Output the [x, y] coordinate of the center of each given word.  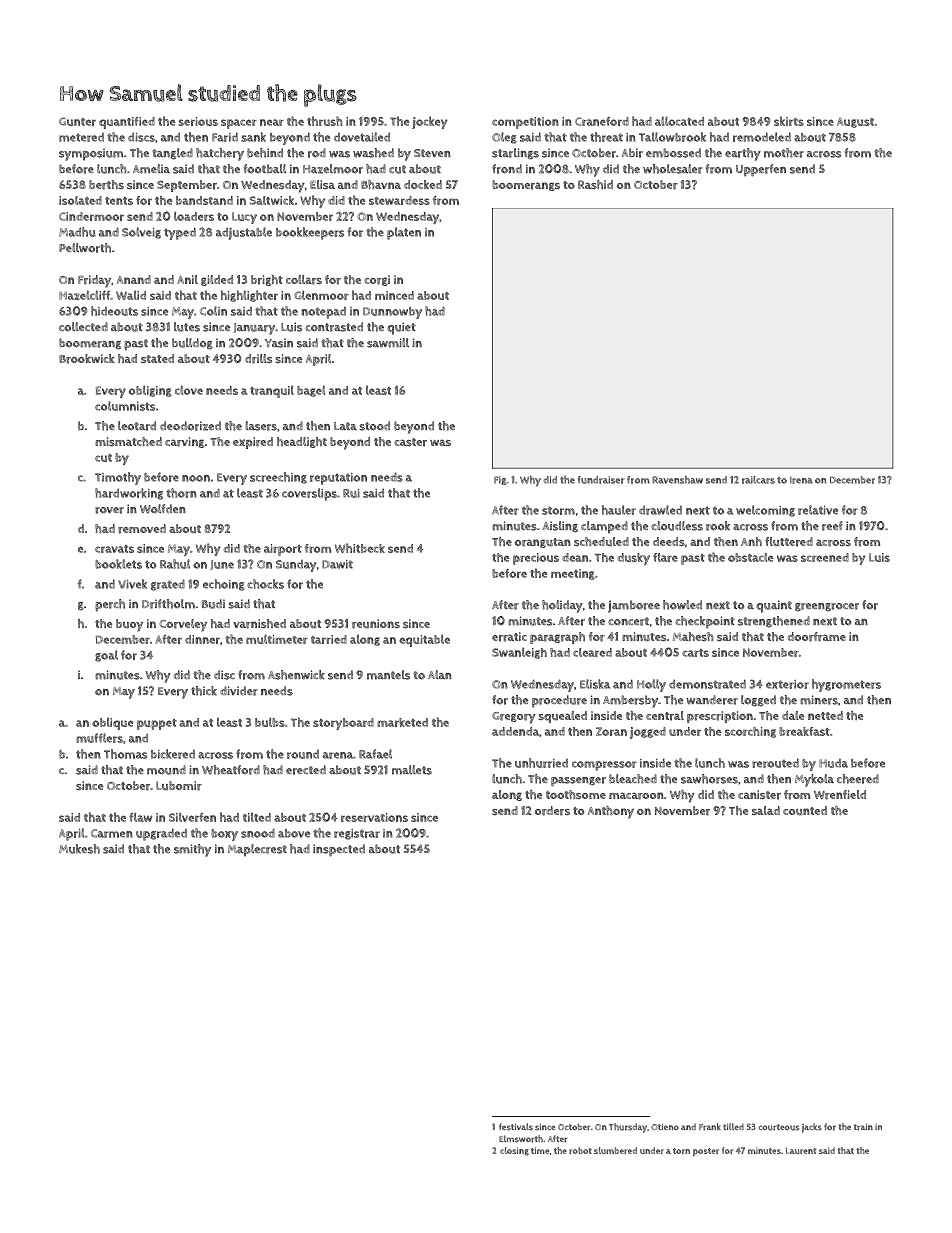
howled [682, 605]
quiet [401, 328]
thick [204, 691]
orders [552, 811]
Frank [710, 1127]
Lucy [244, 218]
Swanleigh [519, 653]
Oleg [504, 138]
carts [695, 653]
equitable [424, 640]
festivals [516, 1127]
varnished [259, 624]
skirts [789, 121]
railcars [758, 480]
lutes [187, 327]
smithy [192, 850]
